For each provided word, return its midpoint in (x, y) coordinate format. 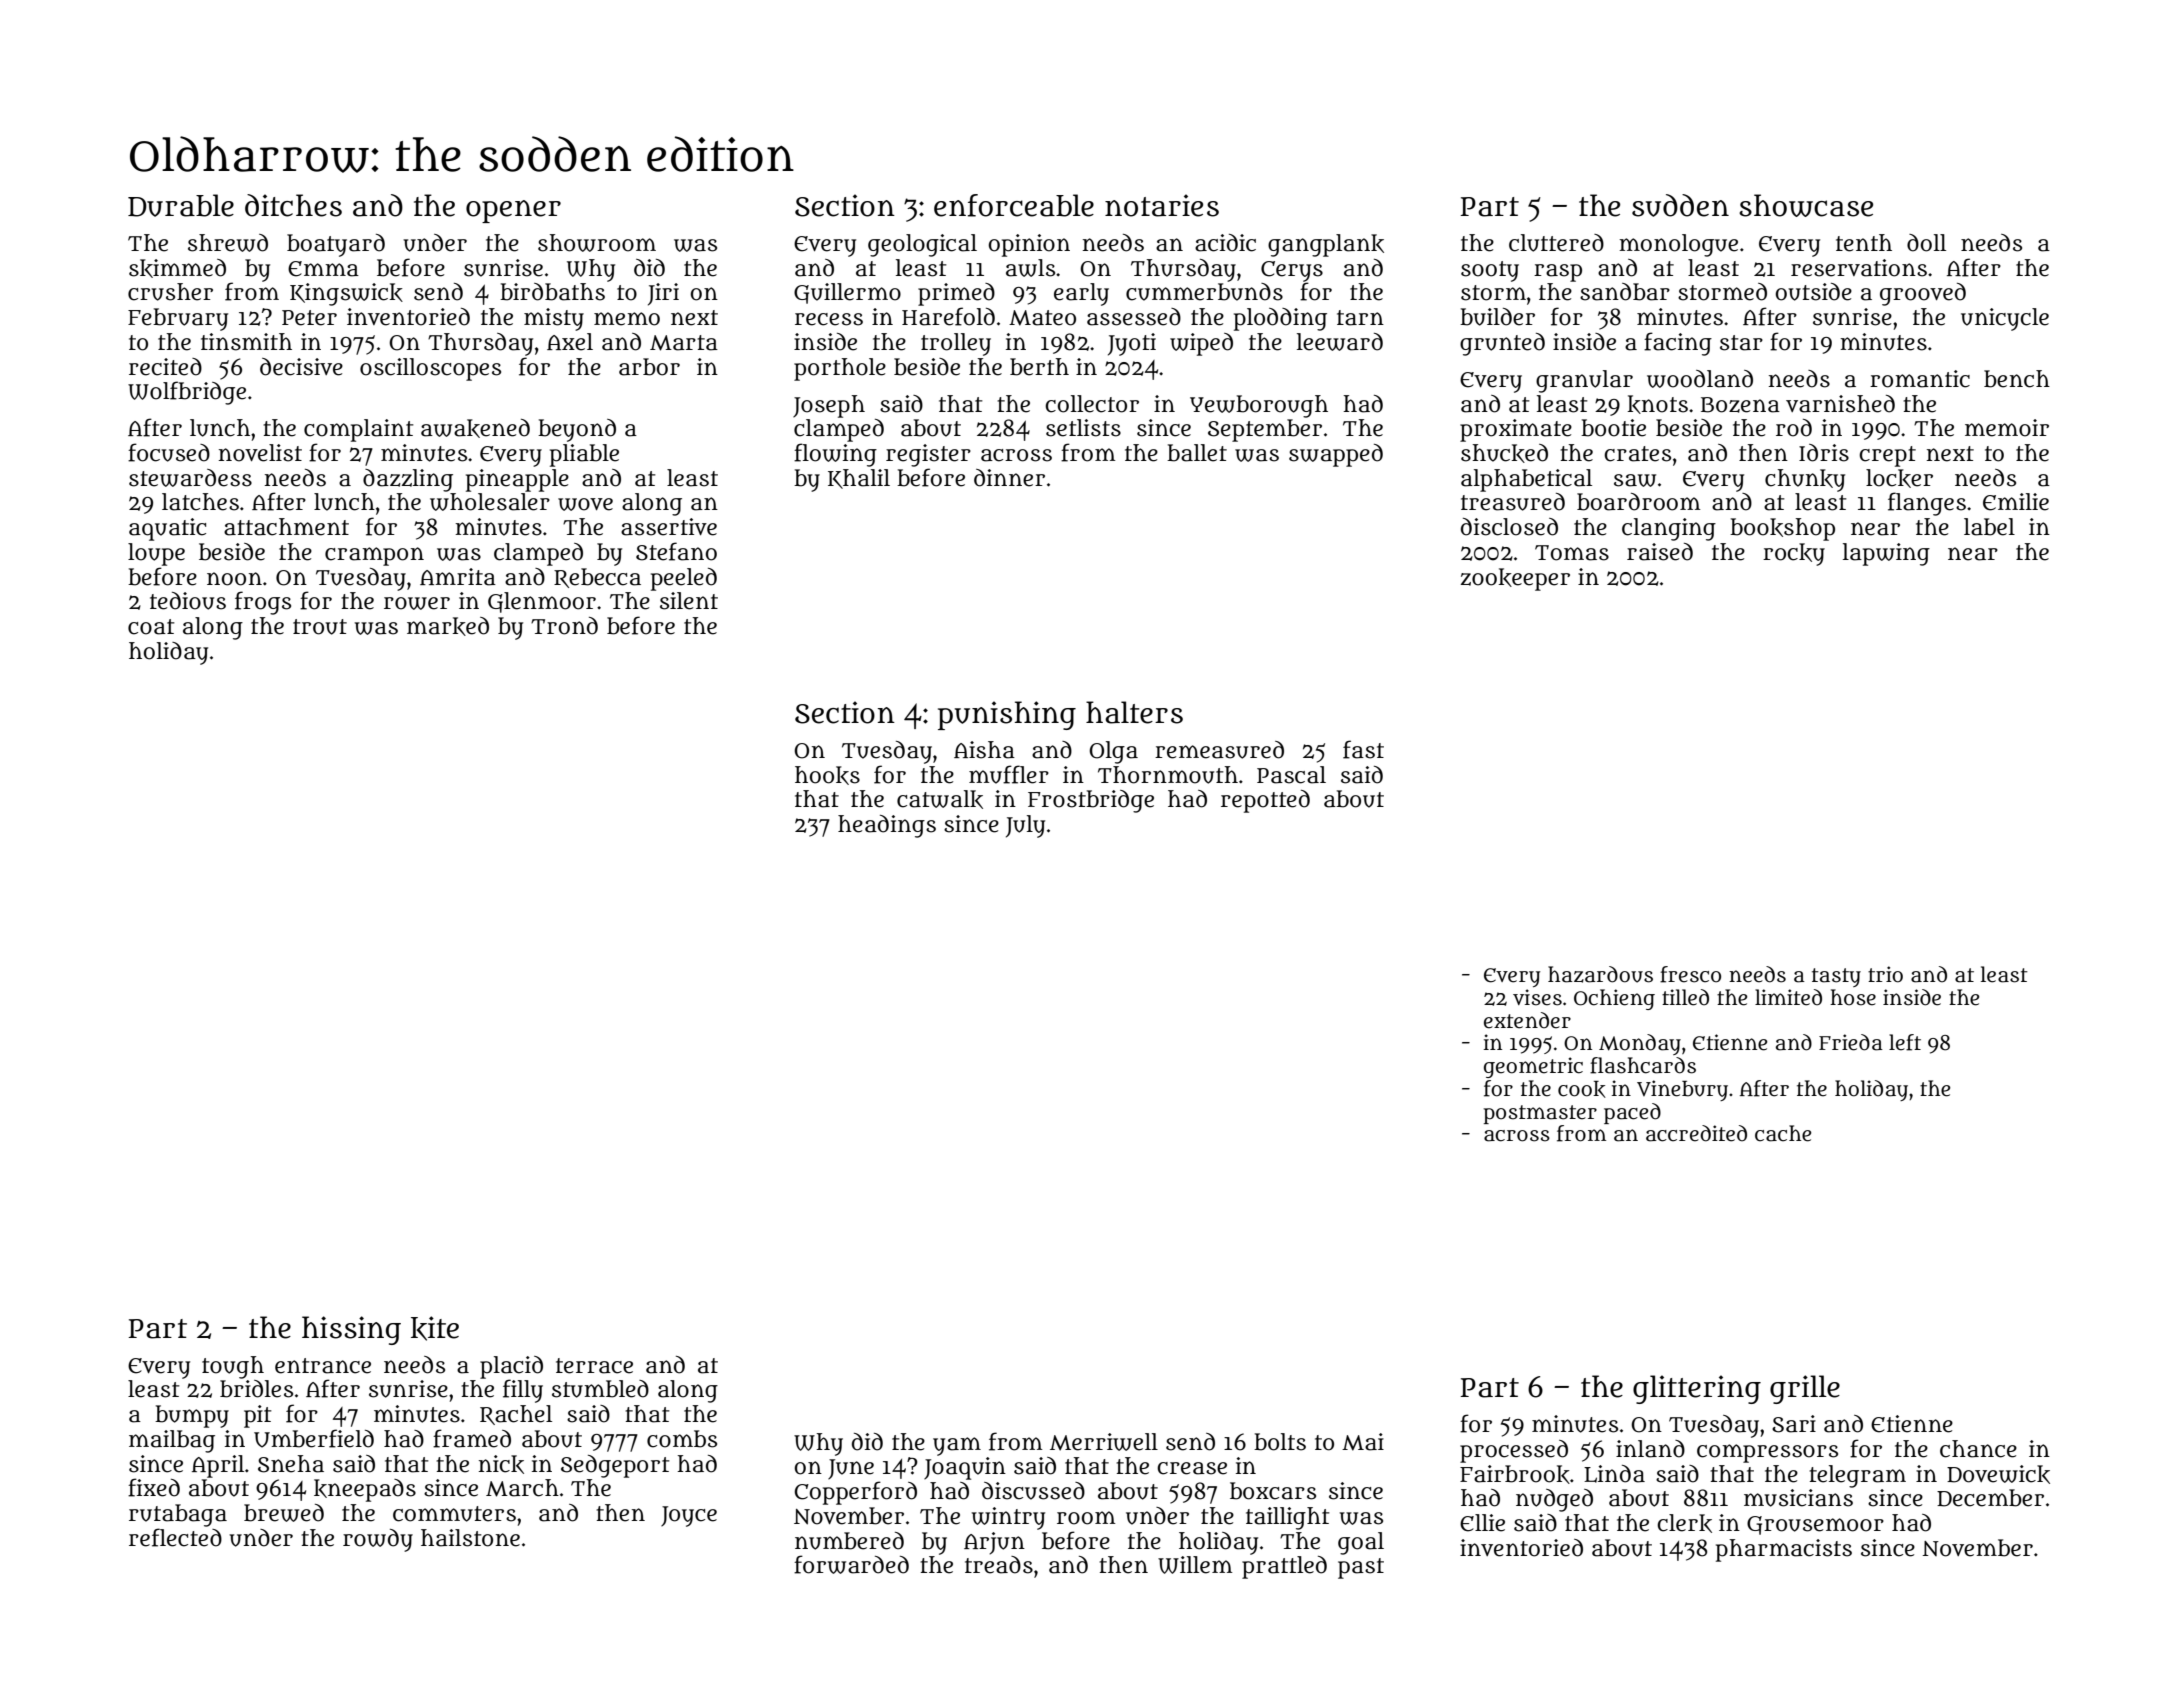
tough (233, 1367)
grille (1805, 1389)
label (1989, 527)
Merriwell (1104, 1442)
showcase (1806, 205)
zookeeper (1515, 579)
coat (151, 627)
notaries (1162, 205)
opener (513, 211)
